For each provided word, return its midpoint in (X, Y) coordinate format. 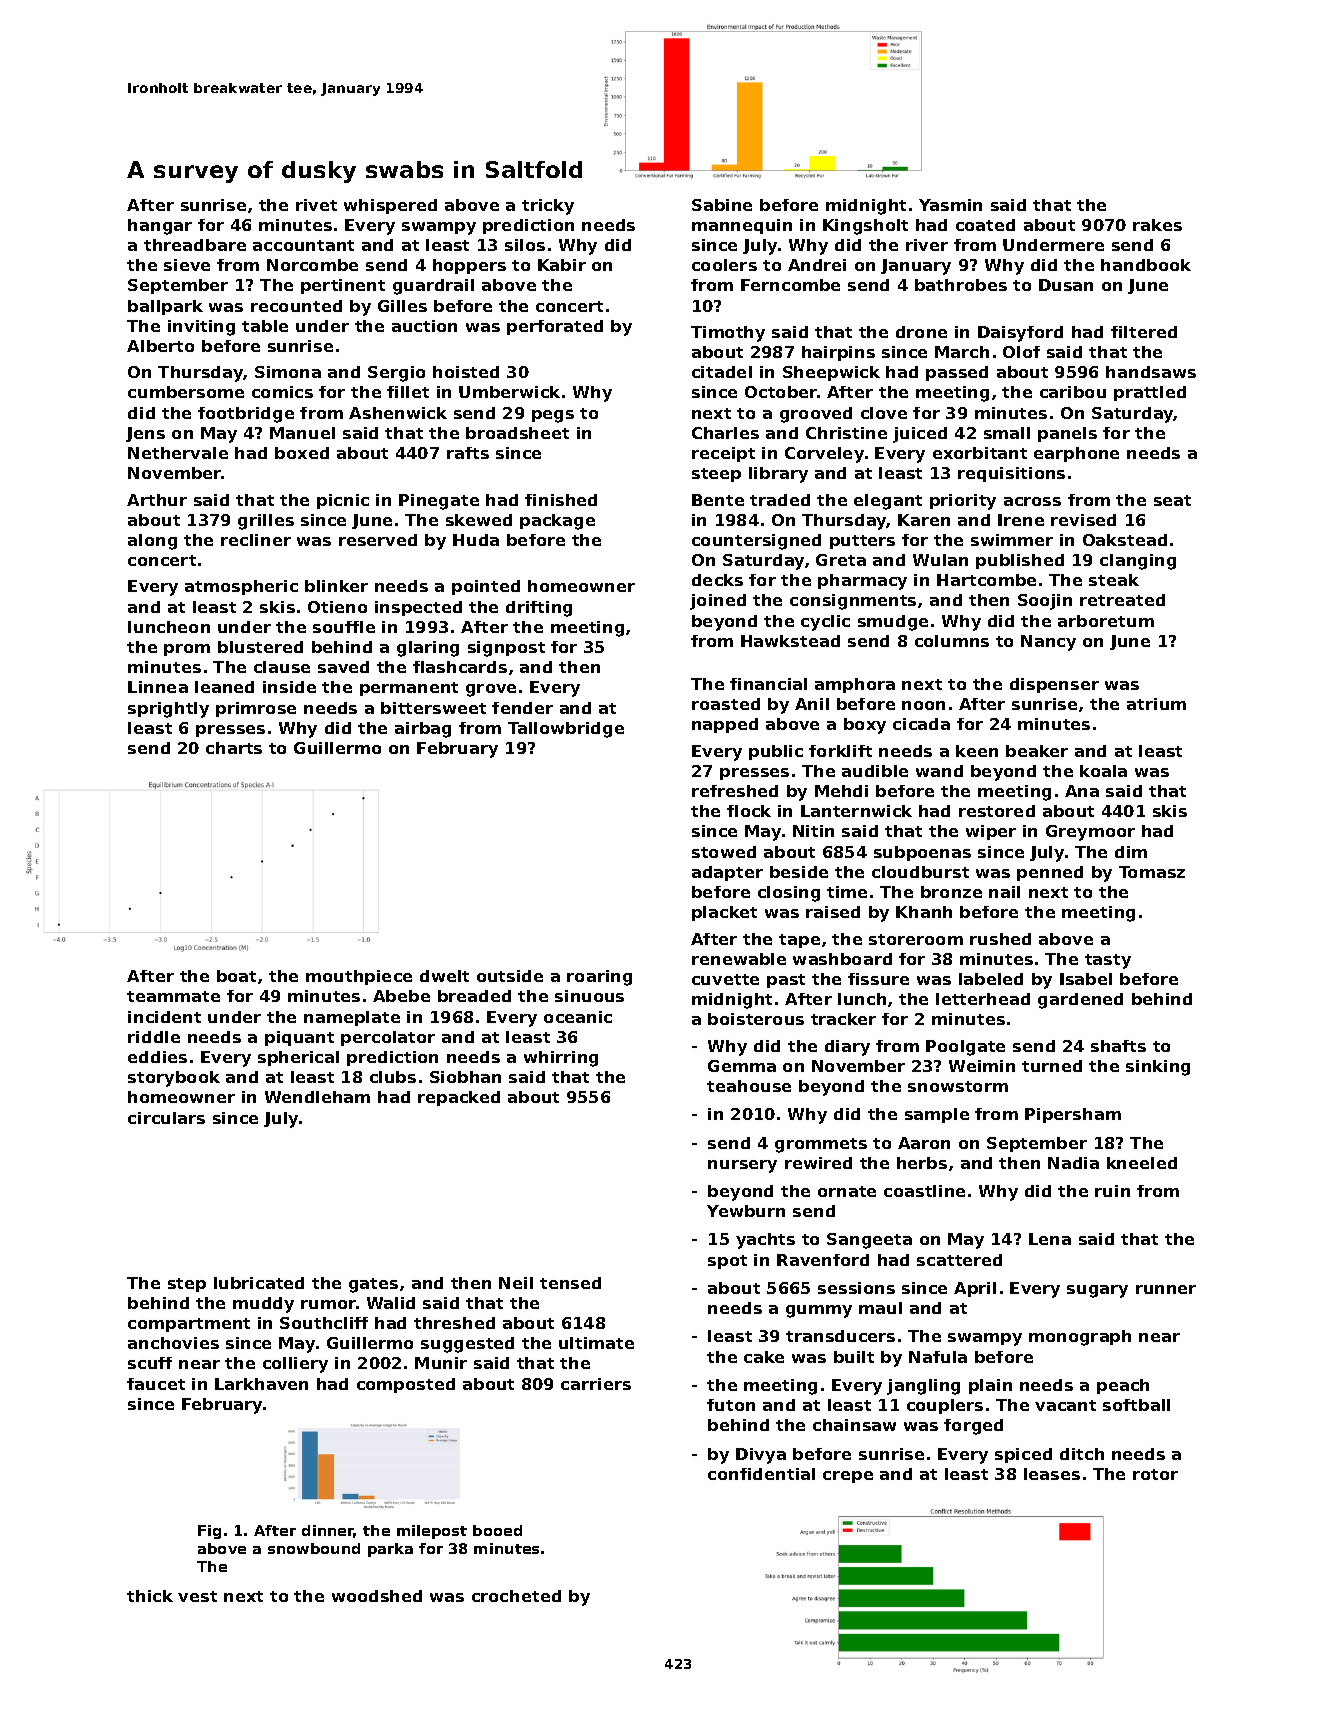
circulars (166, 1118)
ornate (847, 1191)
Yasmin (950, 205)
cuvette (725, 979)
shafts (1118, 1046)
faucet (156, 1384)
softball (1136, 1405)
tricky (548, 207)
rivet (316, 205)
